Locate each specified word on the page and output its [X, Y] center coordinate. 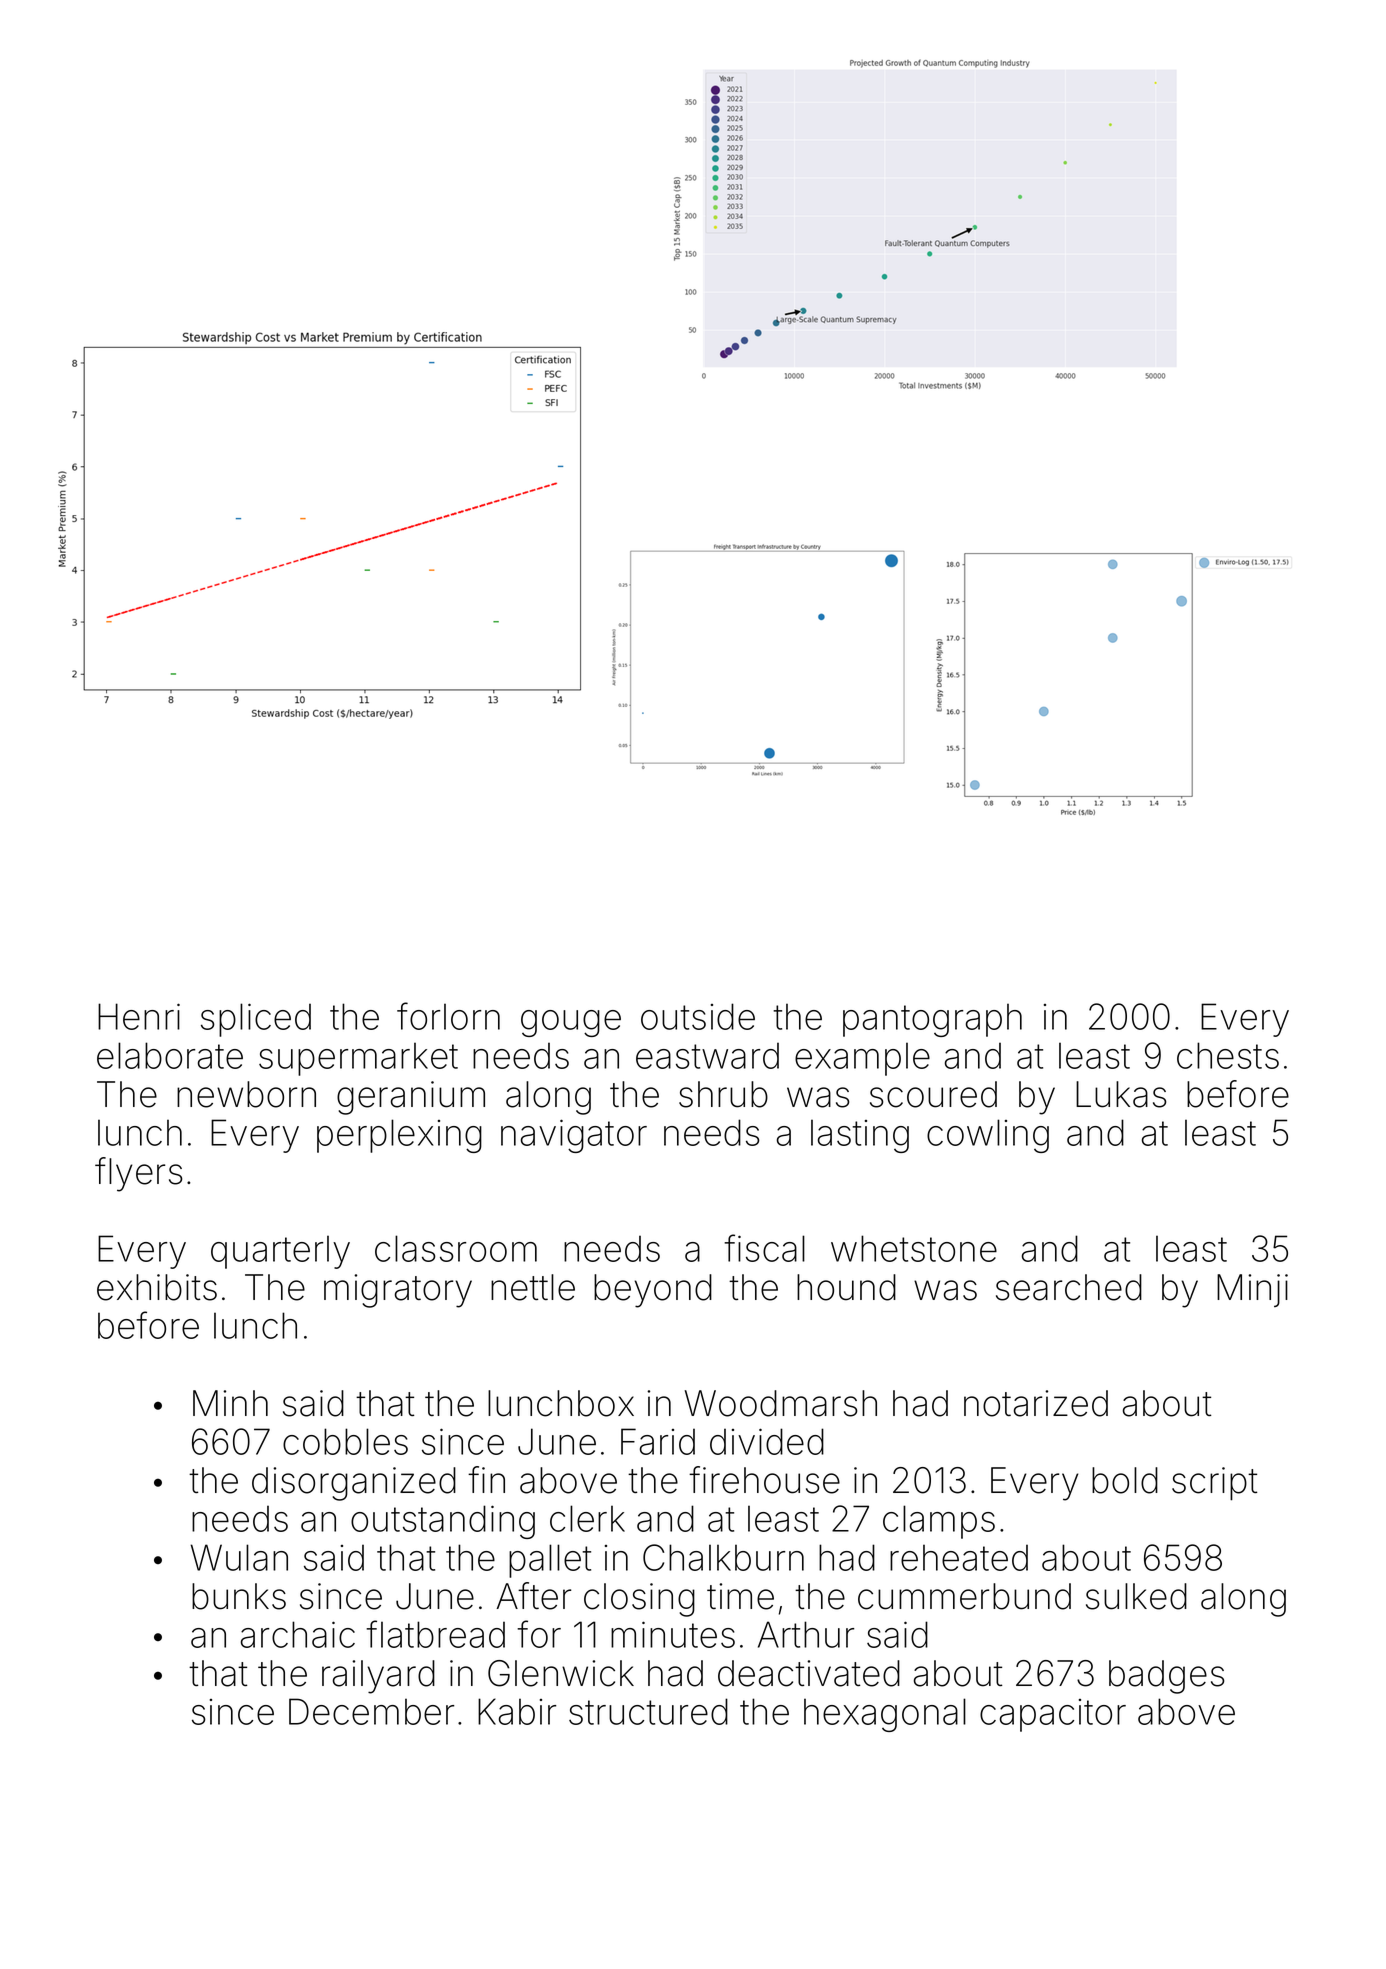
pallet [550, 1561]
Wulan [239, 1557]
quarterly [280, 1252]
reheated [959, 1558]
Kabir [517, 1711]
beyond [653, 1291]
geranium [411, 1098]
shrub [723, 1094]
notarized [1036, 1403]
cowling [988, 1136]
